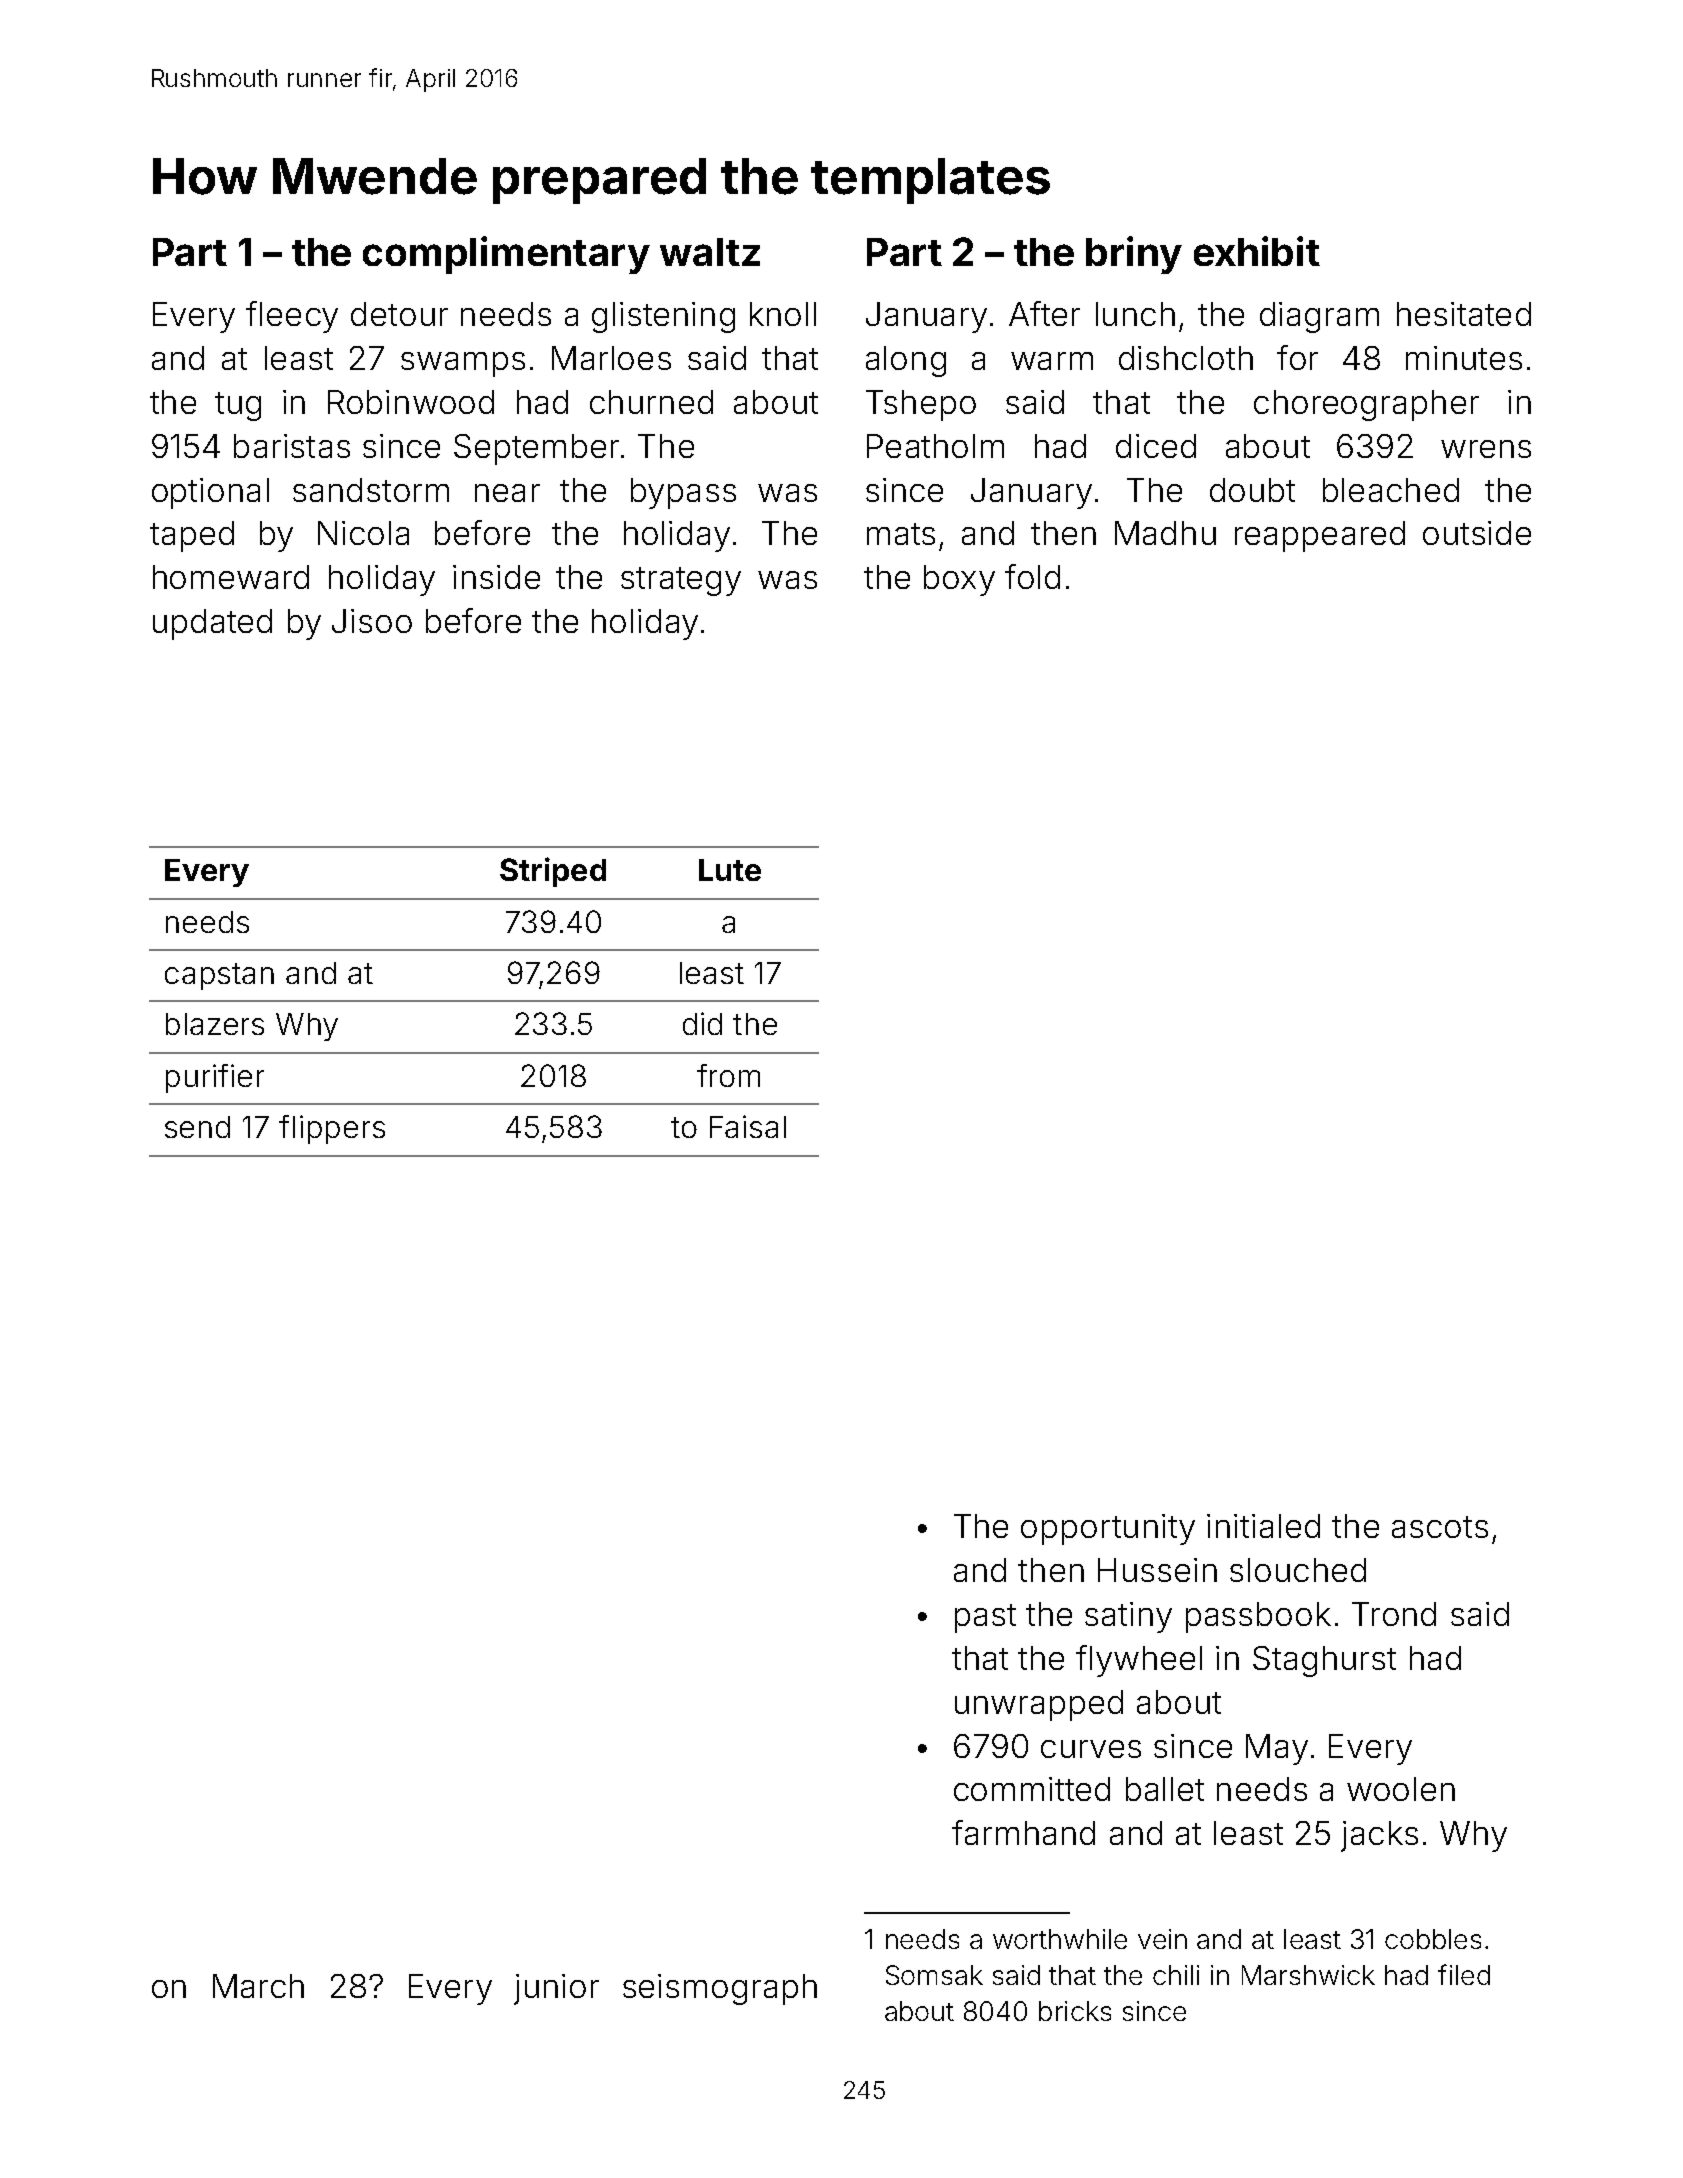 The width and height of the screenshot is (1683, 2178). Describe the element at coordinates (192, 536) in the screenshot. I see `taped` at that location.
